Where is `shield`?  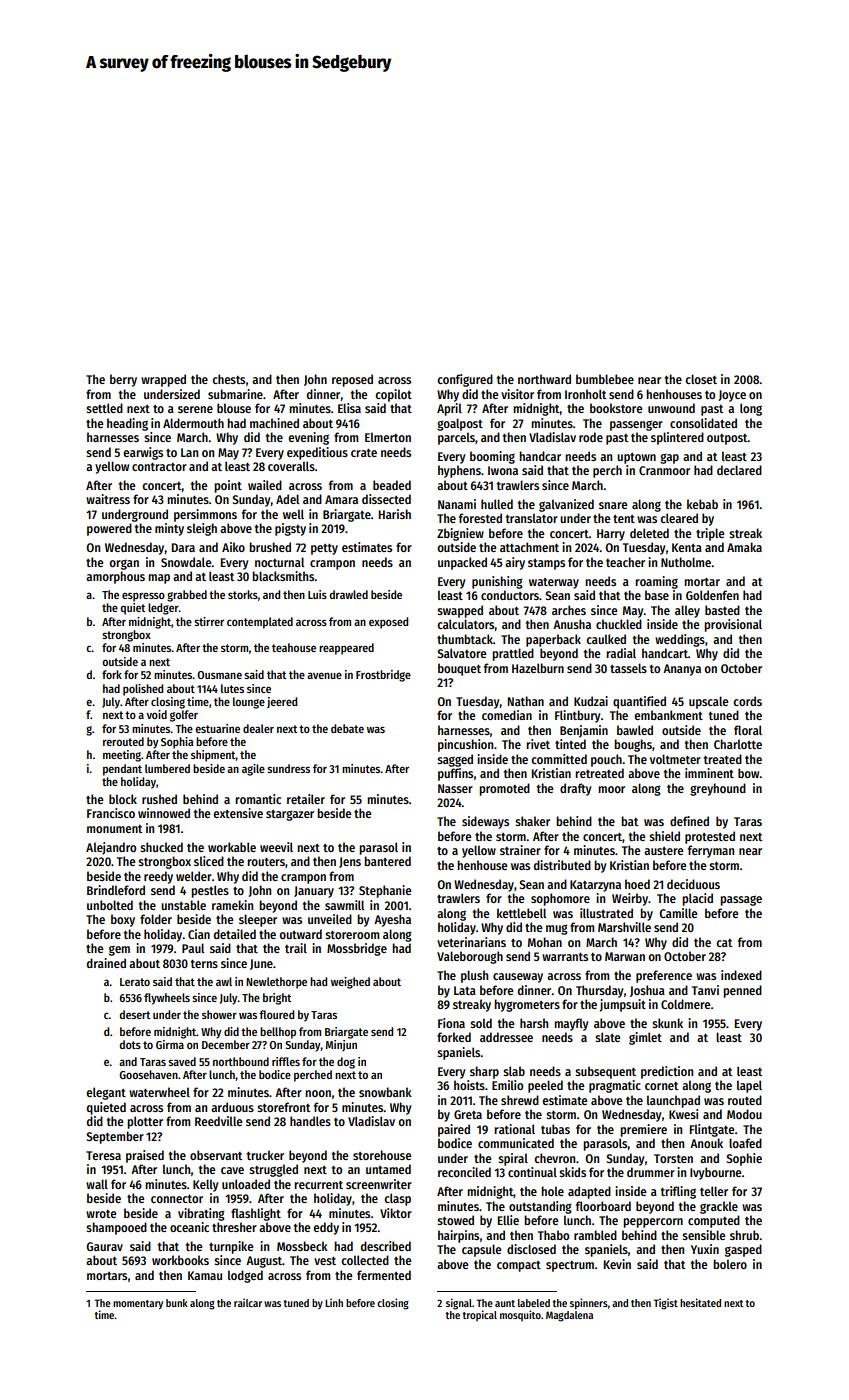
shield is located at coordinates (664, 836).
